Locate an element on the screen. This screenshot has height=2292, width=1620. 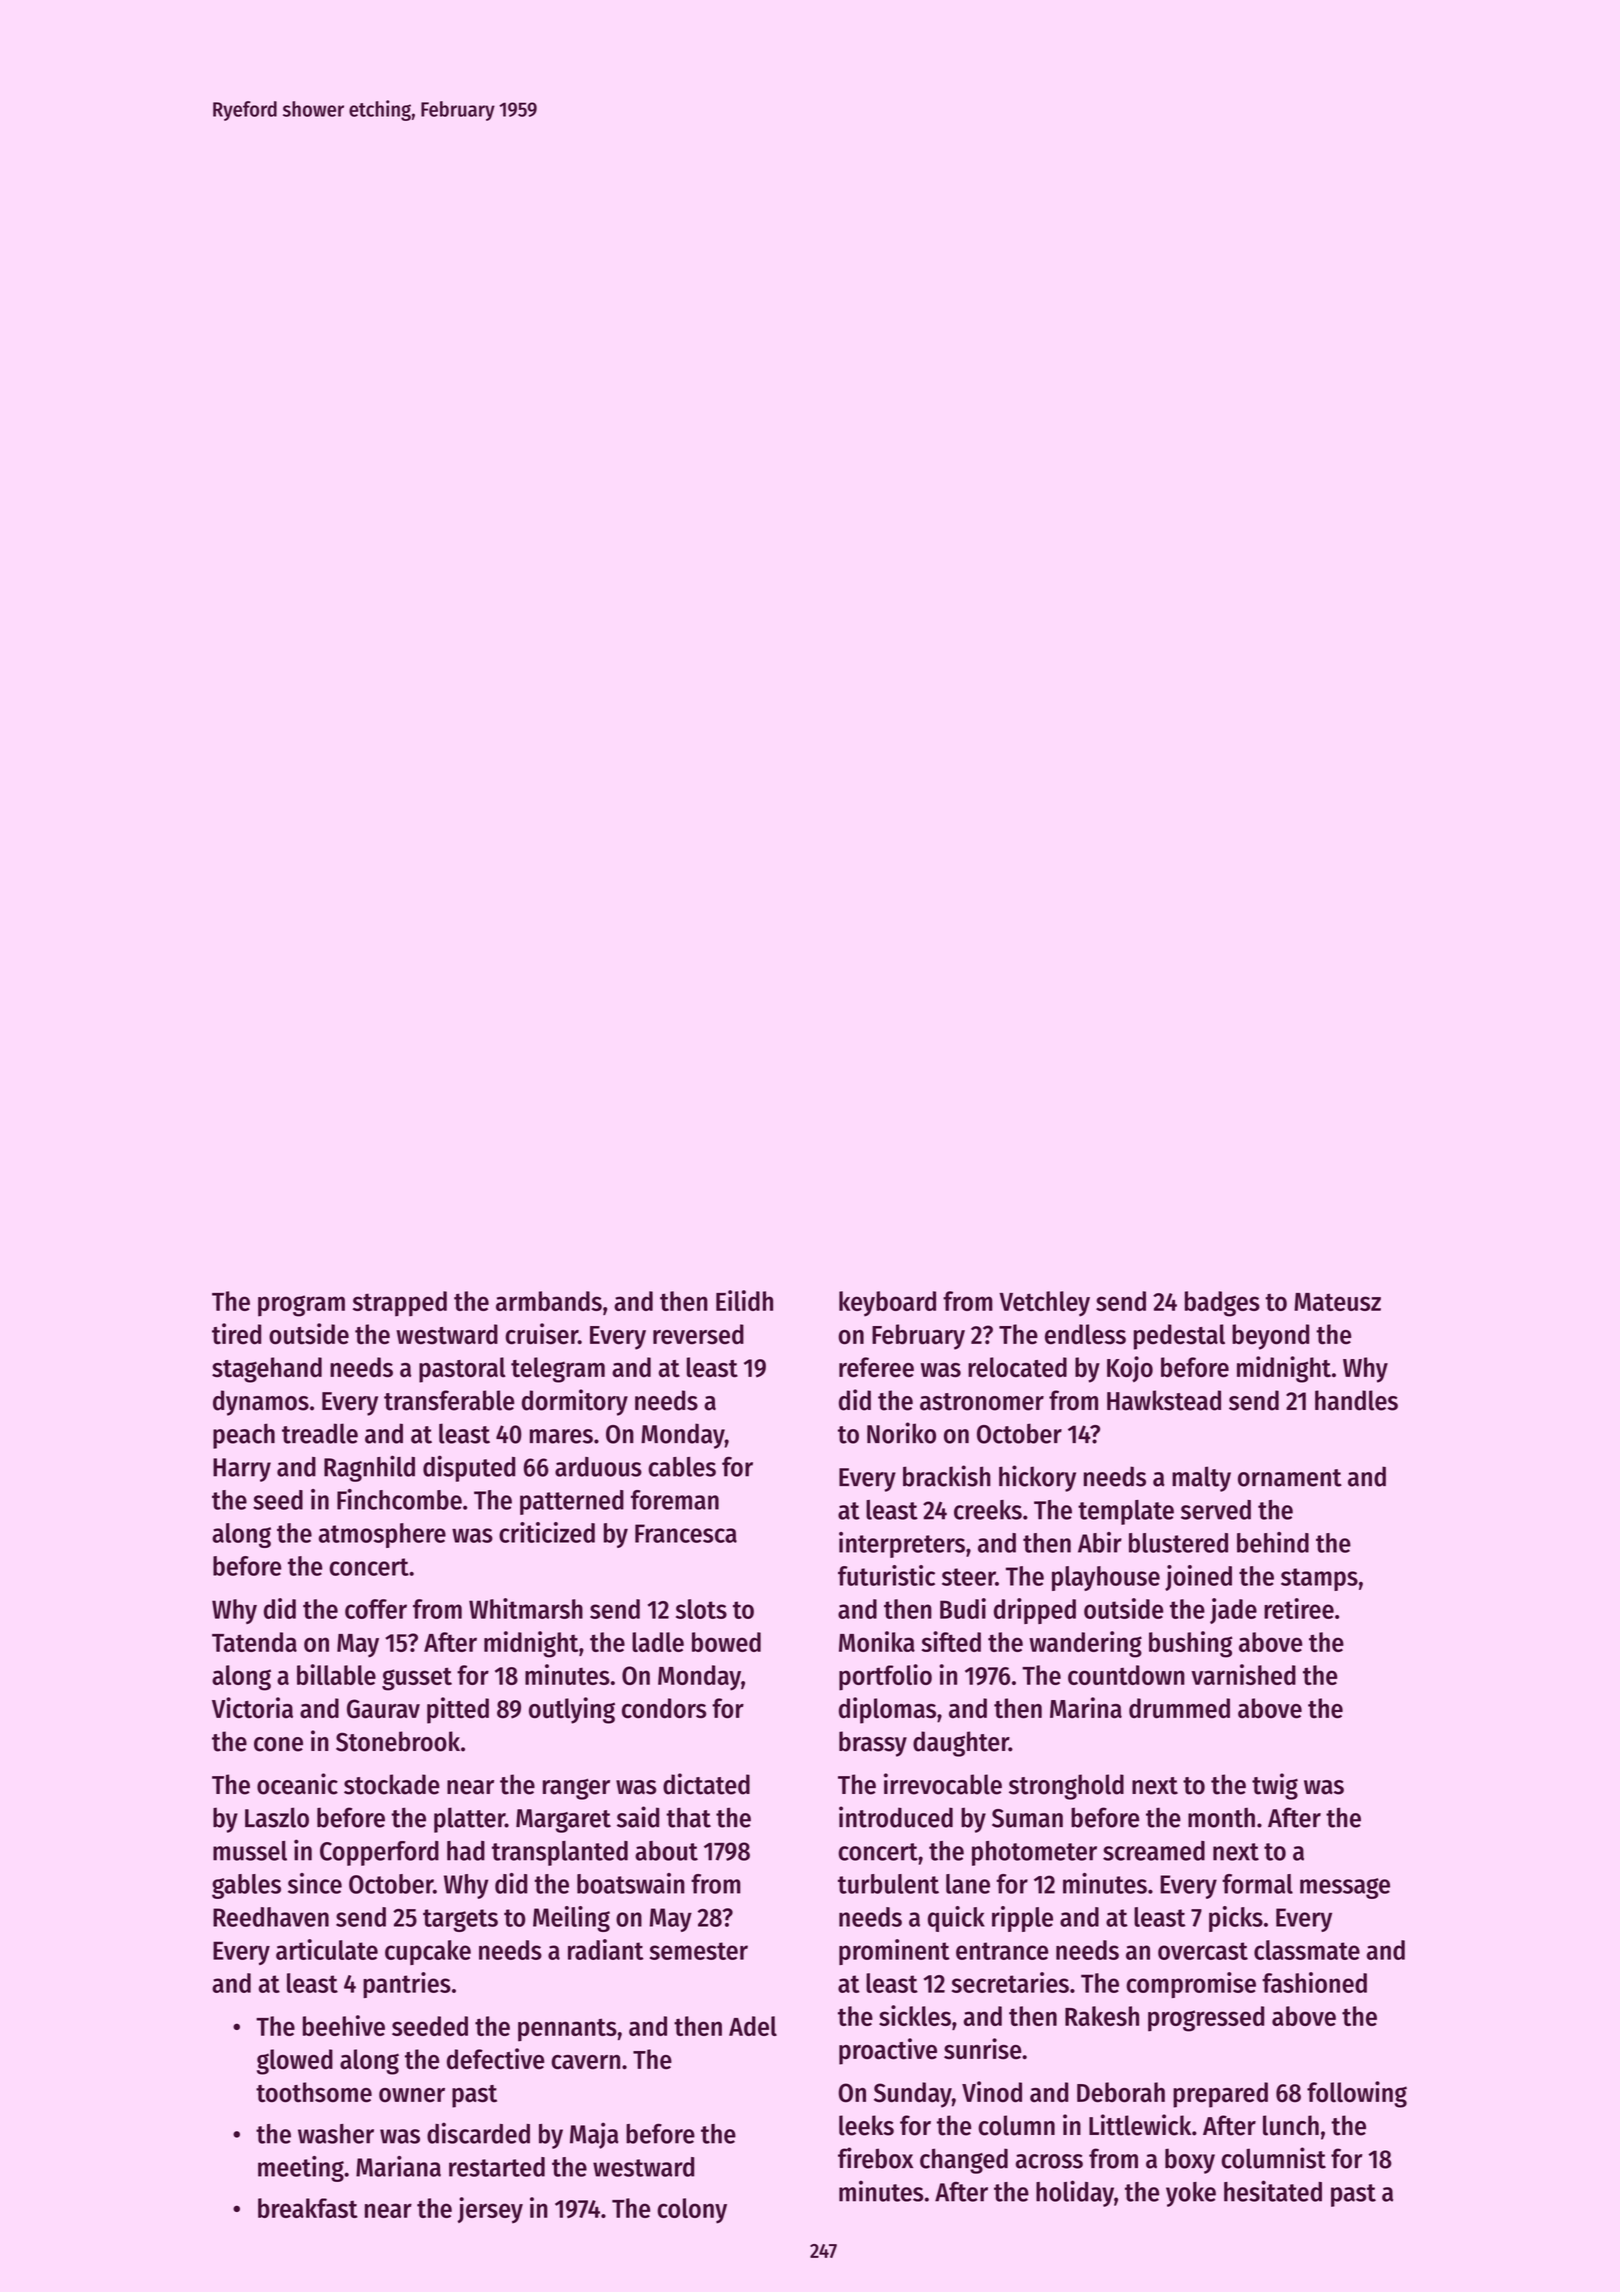
platter is located at coordinates (469, 1820).
